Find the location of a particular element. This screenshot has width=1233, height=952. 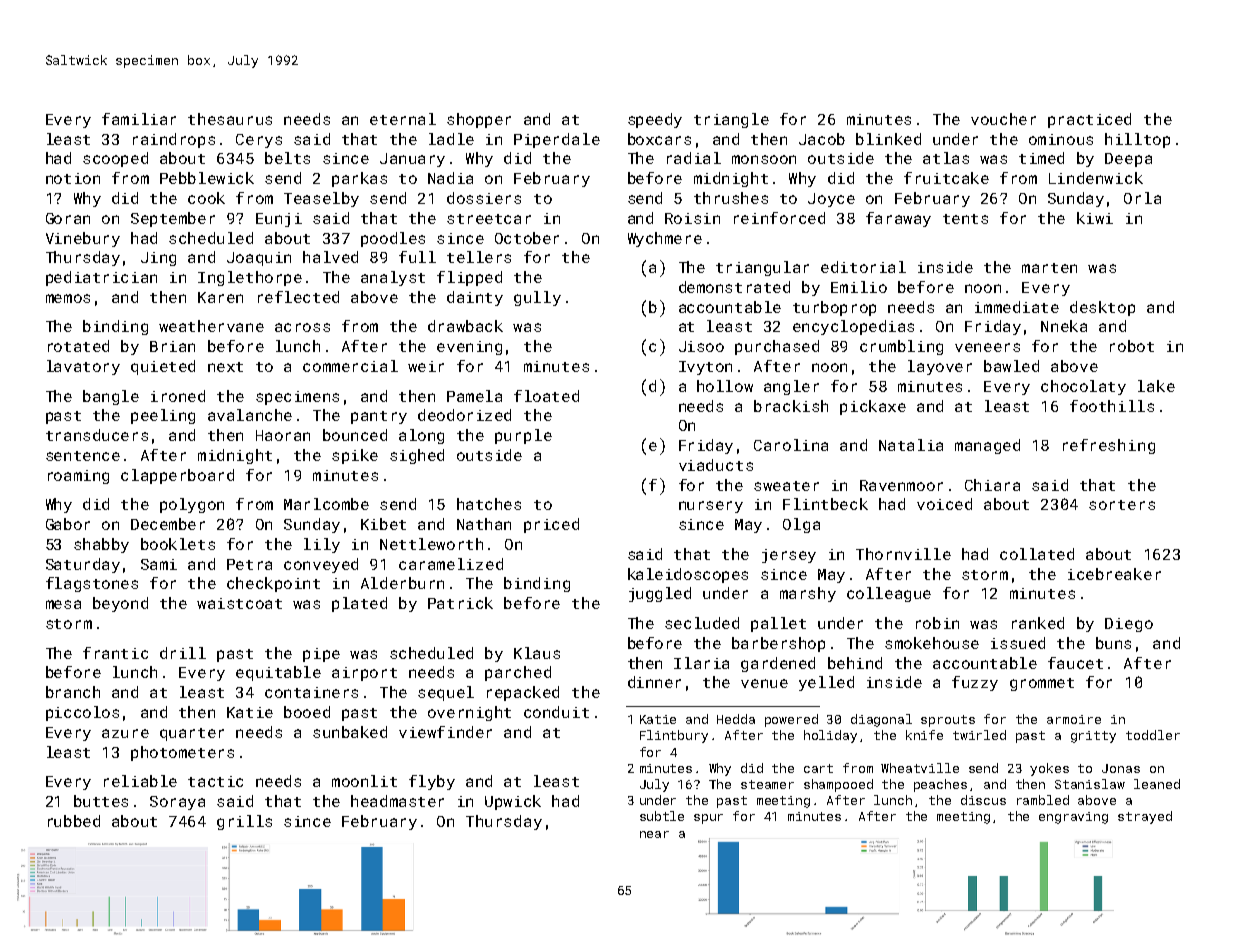

venue is located at coordinates (764, 683).
